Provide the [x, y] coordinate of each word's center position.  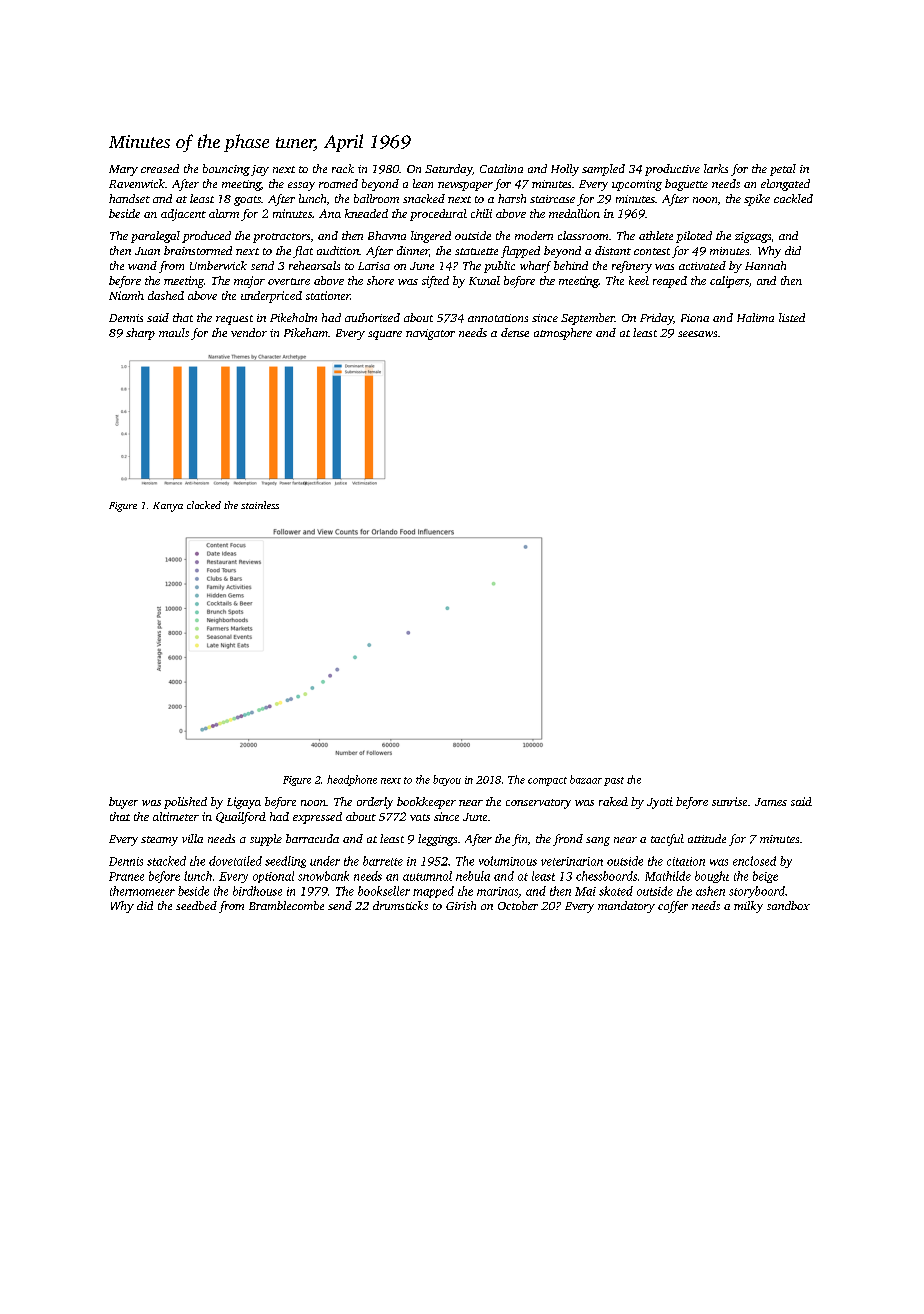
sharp [140, 334]
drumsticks [400, 905]
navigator [430, 334]
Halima [755, 317]
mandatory [626, 907]
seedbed [196, 905]
